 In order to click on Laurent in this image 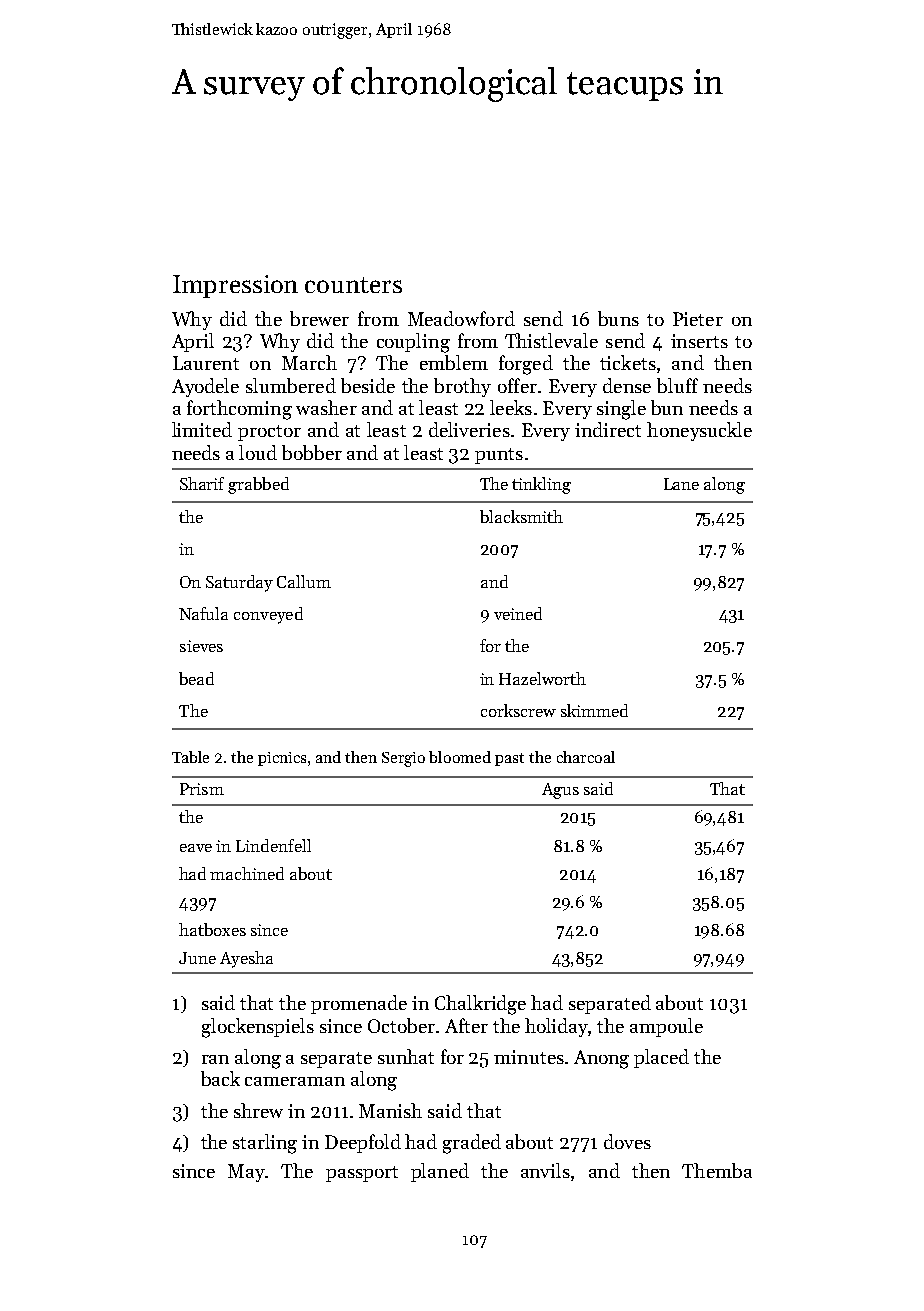, I will do `click(206, 363)`.
